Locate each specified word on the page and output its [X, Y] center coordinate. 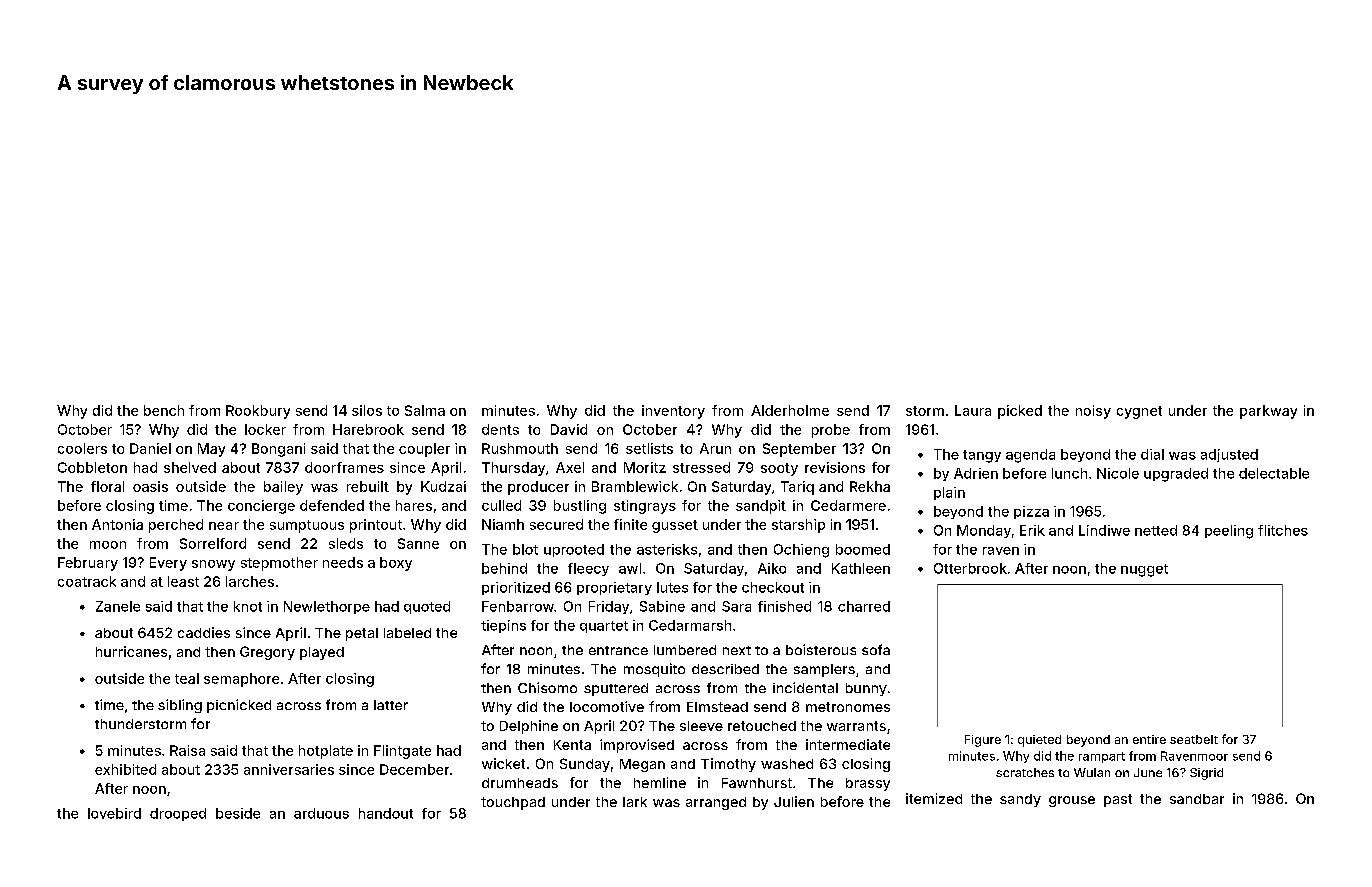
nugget [1144, 570]
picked [1020, 412]
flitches [1283, 530]
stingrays [645, 507]
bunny [866, 689]
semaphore [241, 680]
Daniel [150, 448]
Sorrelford [213, 543]
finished [784, 606]
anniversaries [289, 769]
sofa [876, 649]
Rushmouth [520, 448]
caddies [204, 632]
